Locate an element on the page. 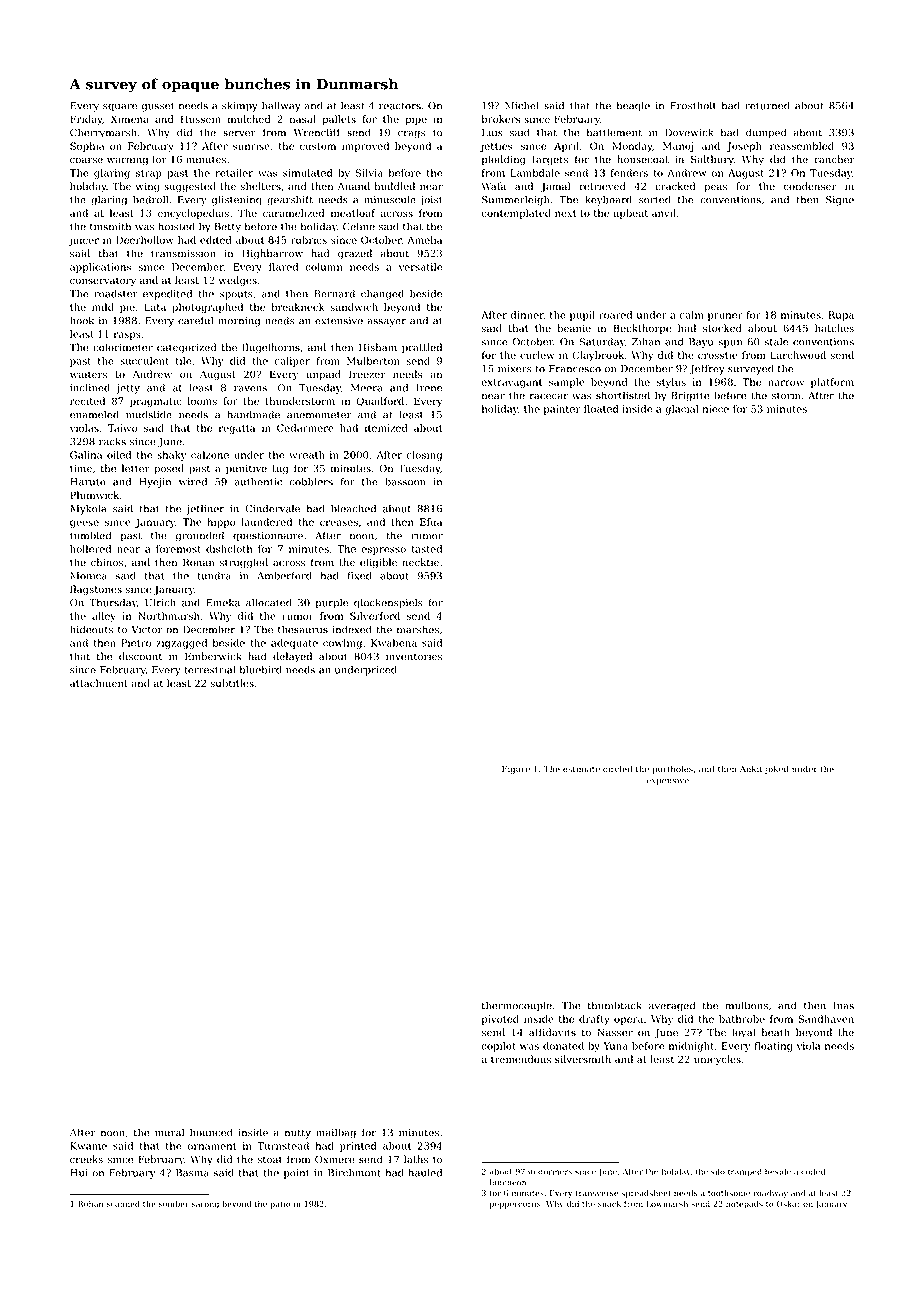 The width and height of the document is (924, 1308). Figure is located at coordinates (516, 770).
